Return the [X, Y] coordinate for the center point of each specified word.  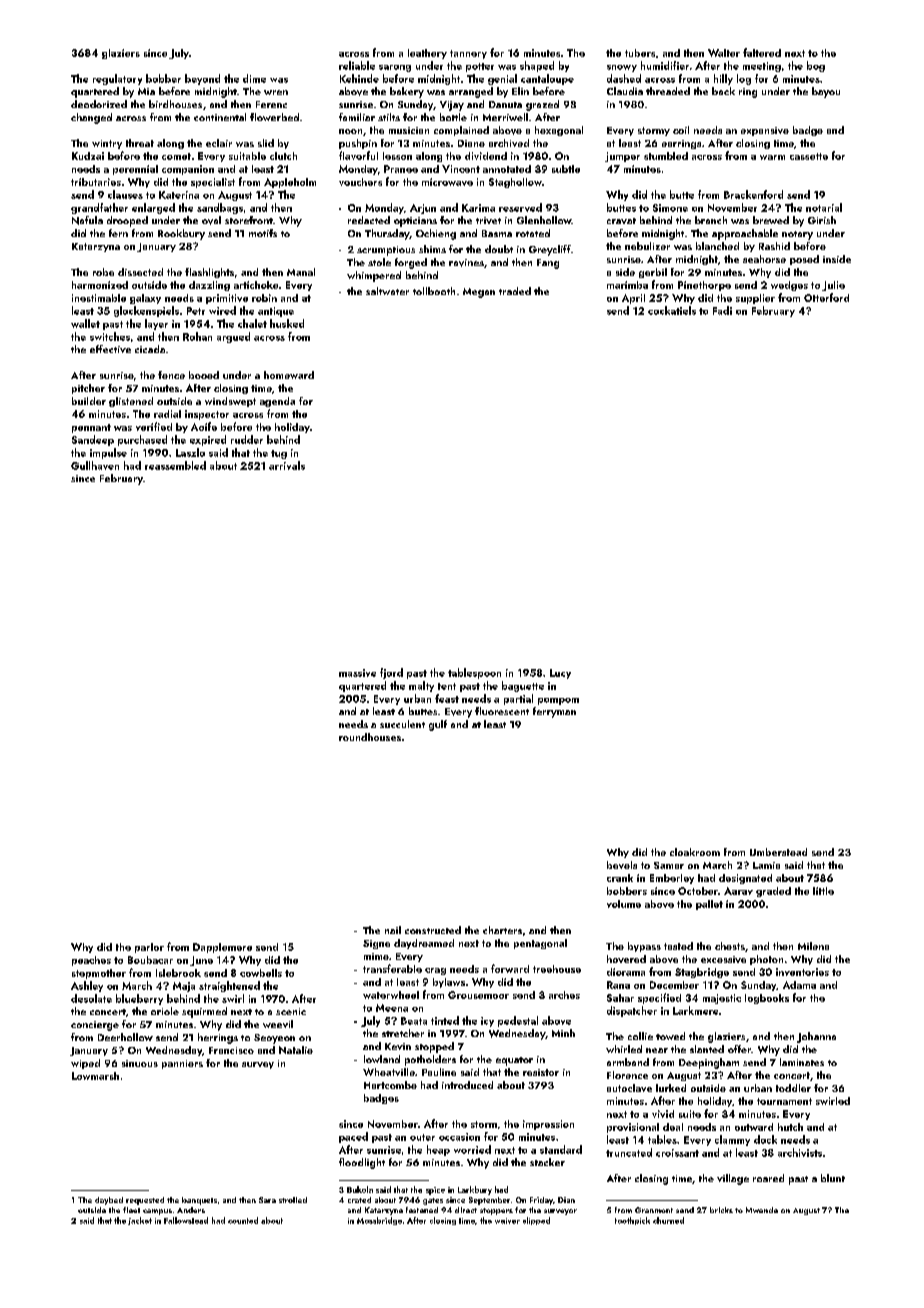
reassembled [175, 465]
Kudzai [88, 156]
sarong [395, 68]
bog [816, 66]
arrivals [287, 465]
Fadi [722, 310]
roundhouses [370, 737]
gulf [438, 725]
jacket [140, 1221]
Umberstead [778, 852]
